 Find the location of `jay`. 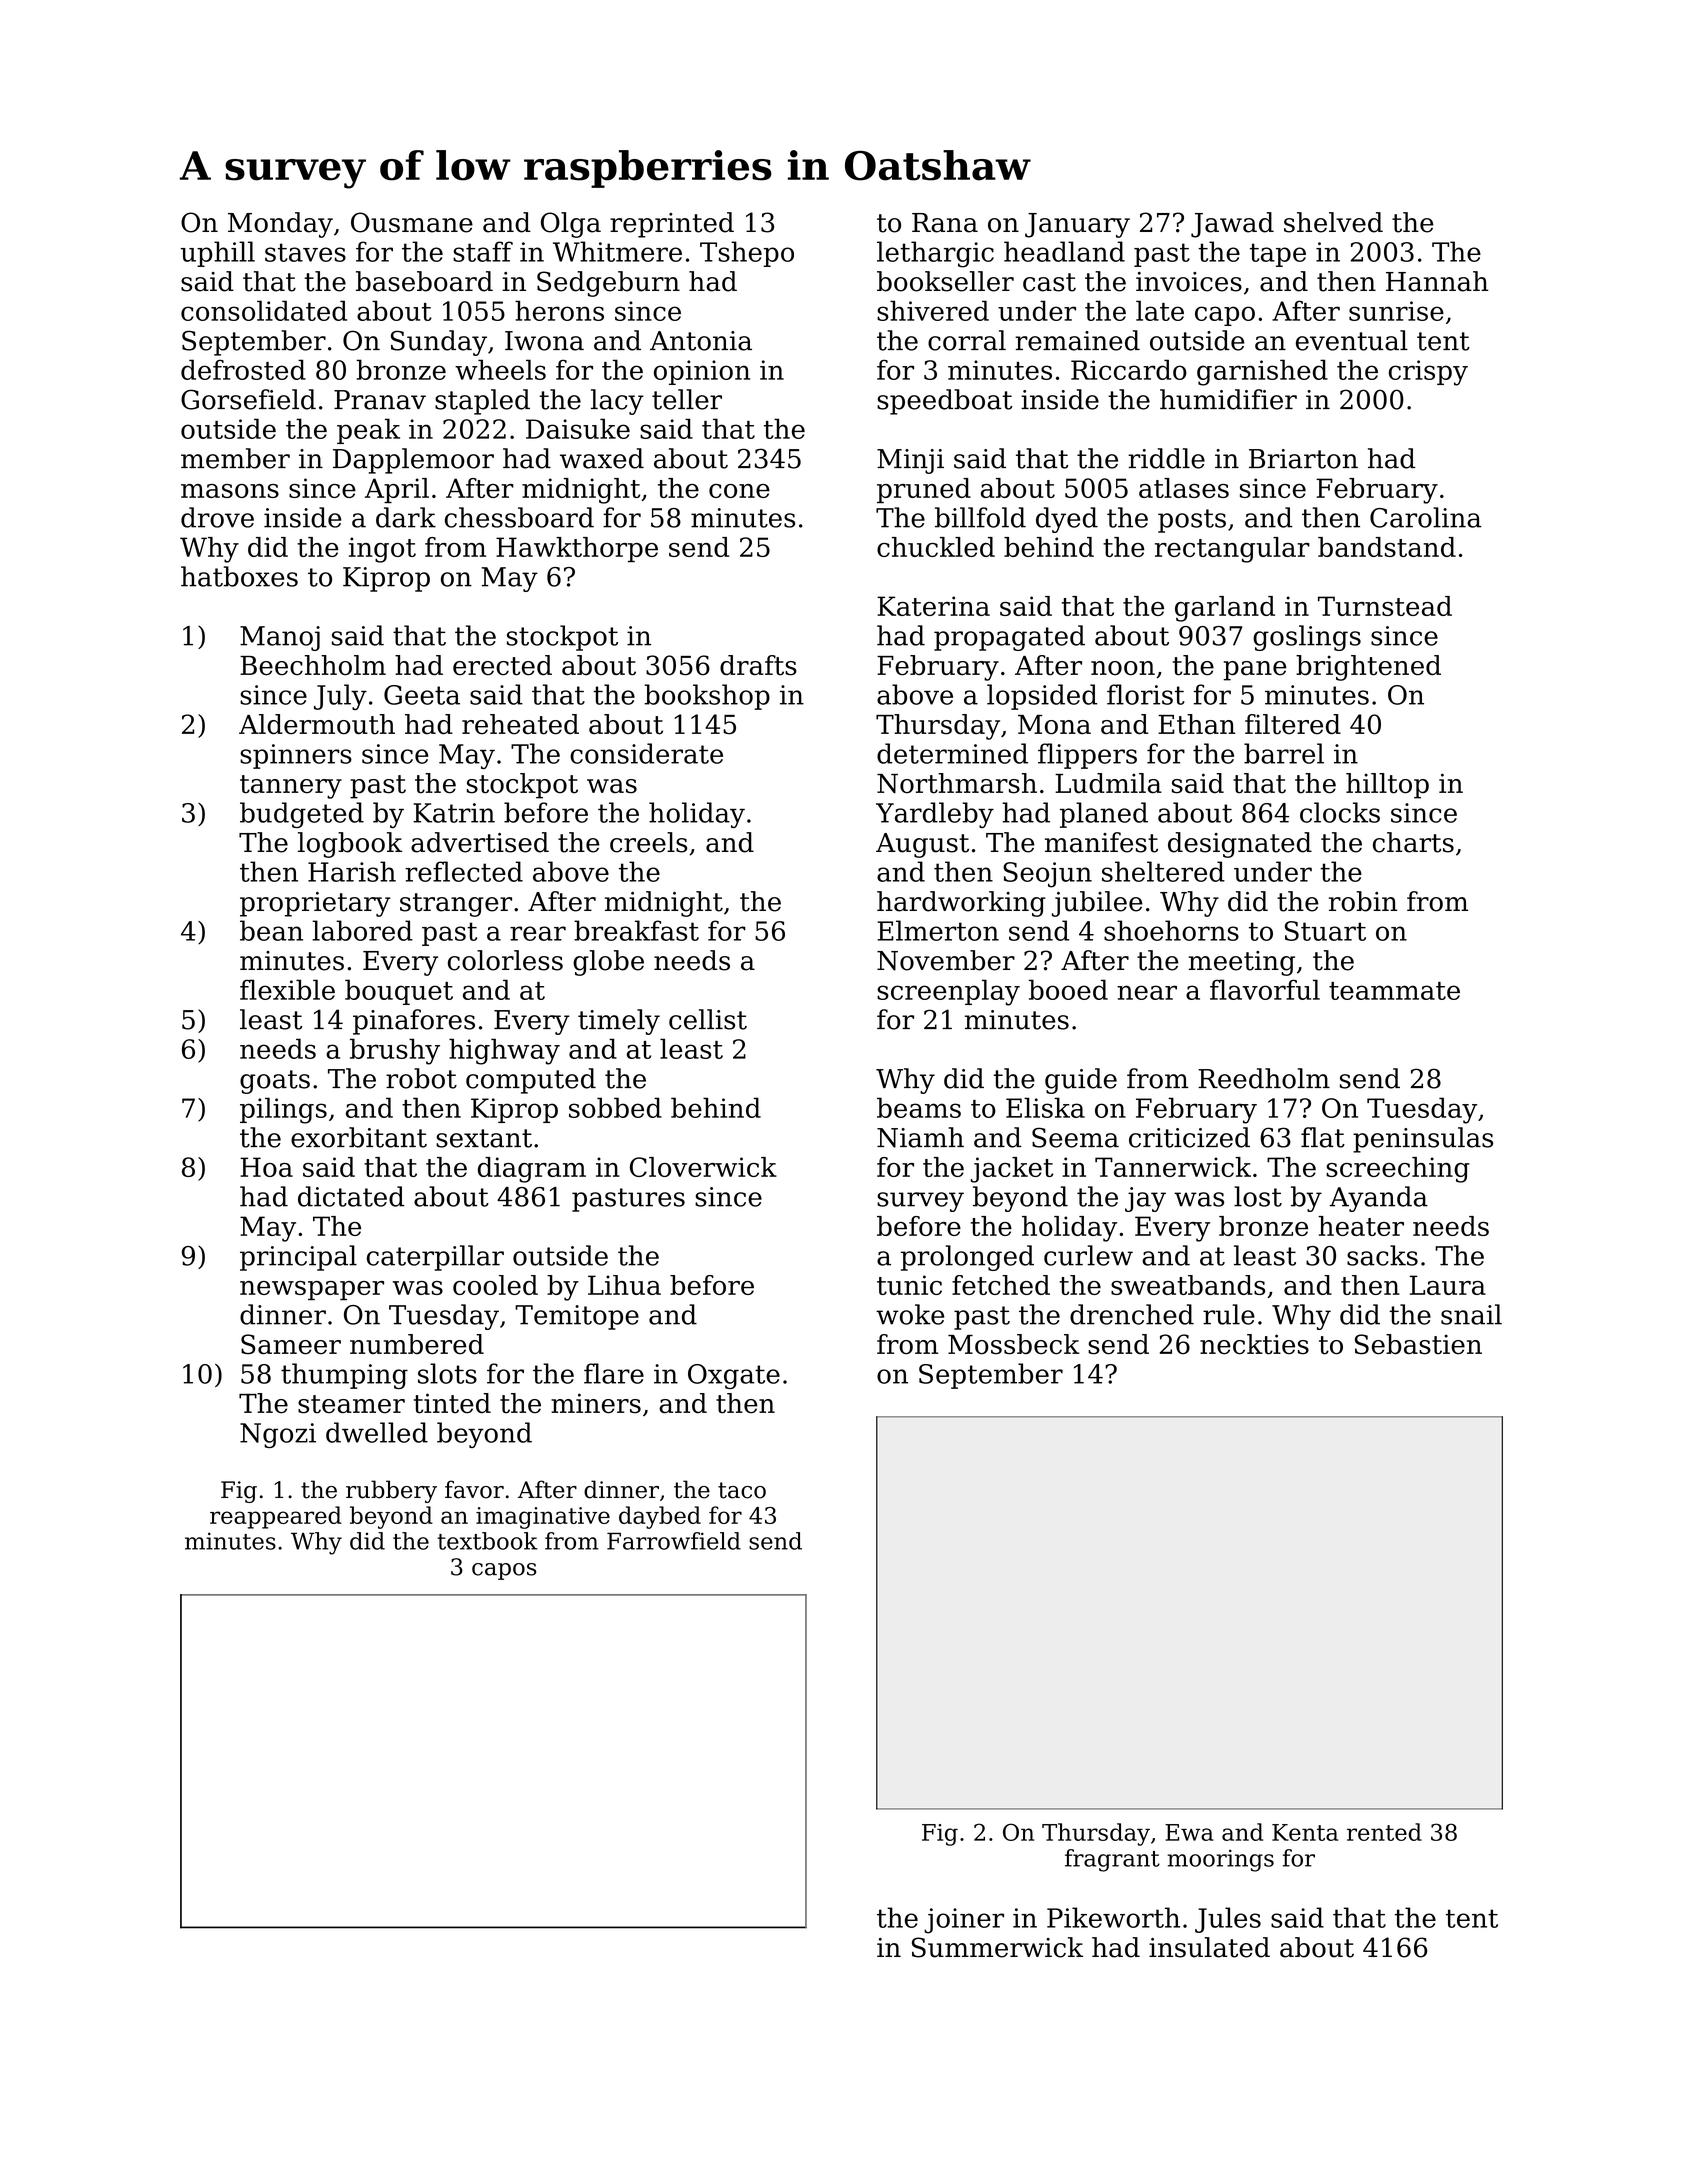

jay is located at coordinates (1145, 1199).
